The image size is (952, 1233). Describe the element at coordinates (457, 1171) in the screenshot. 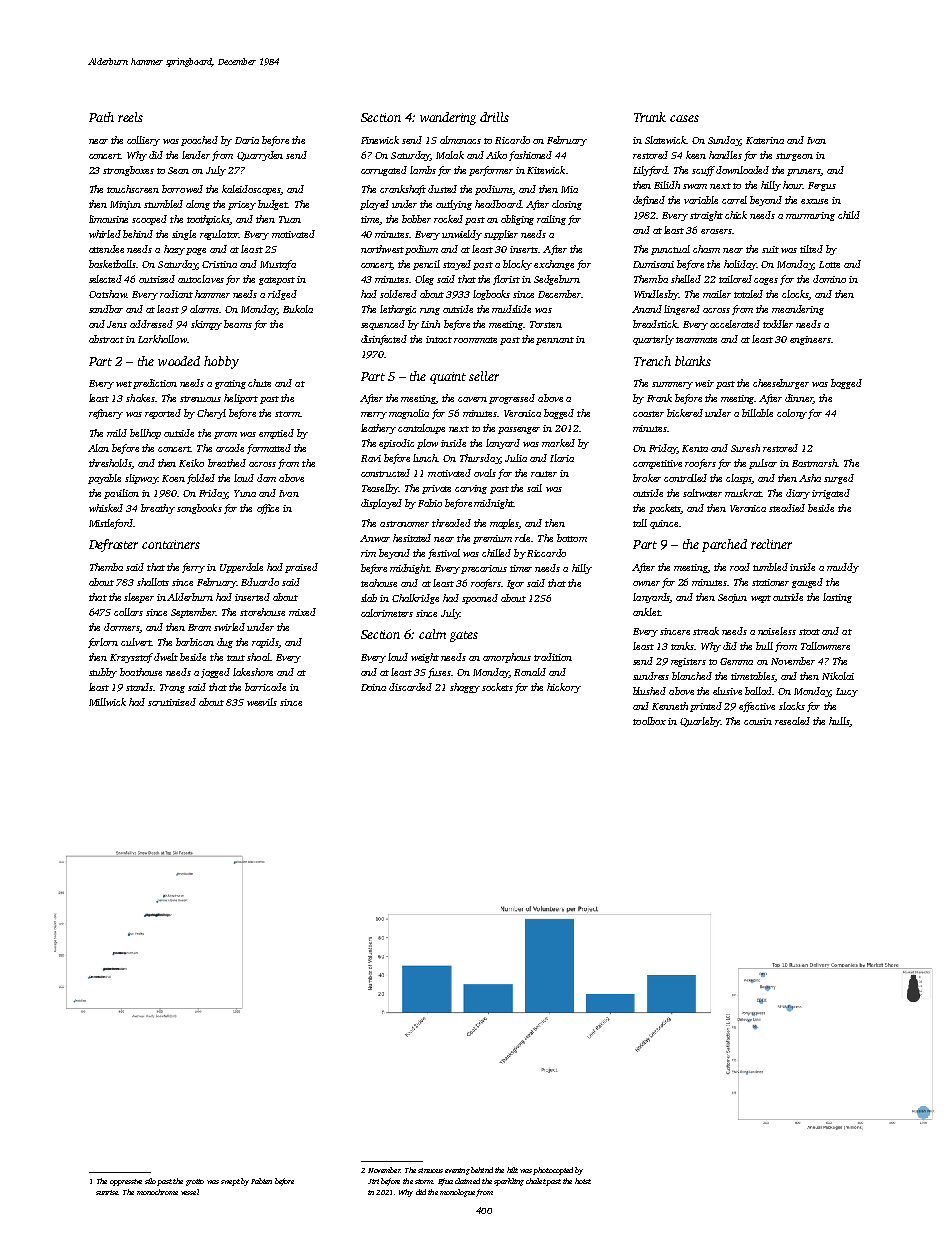

I see `evening` at that location.
